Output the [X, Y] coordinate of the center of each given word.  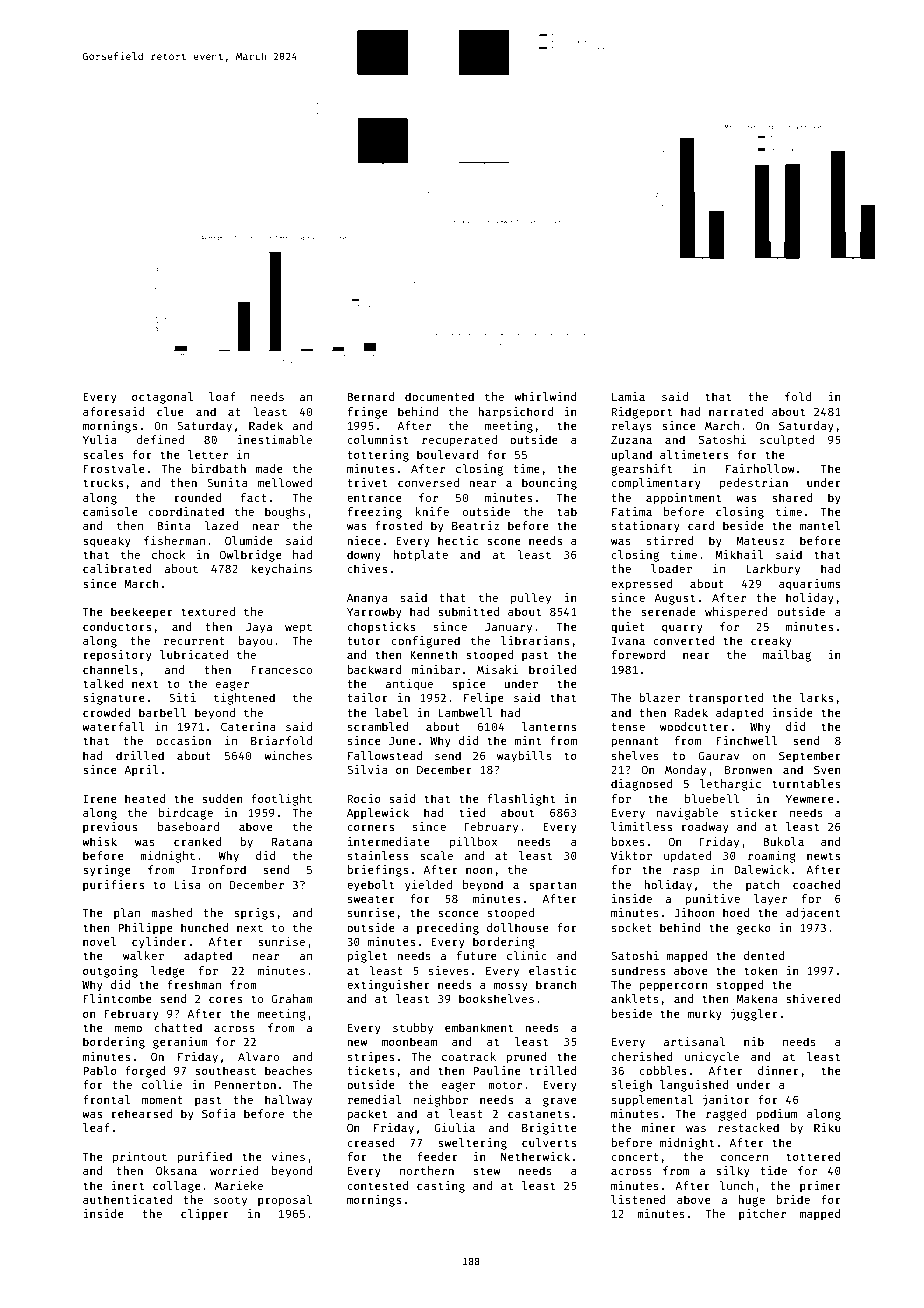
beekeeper [142, 612]
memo [128, 1028]
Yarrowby [374, 613]
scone [504, 541]
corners [370, 827]
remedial [374, 1099]
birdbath [218, 468]
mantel [820, 525]
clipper [205, 1214]
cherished [642, 1056]
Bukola [783, 841]
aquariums [809, 585]
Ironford [219, 869]
